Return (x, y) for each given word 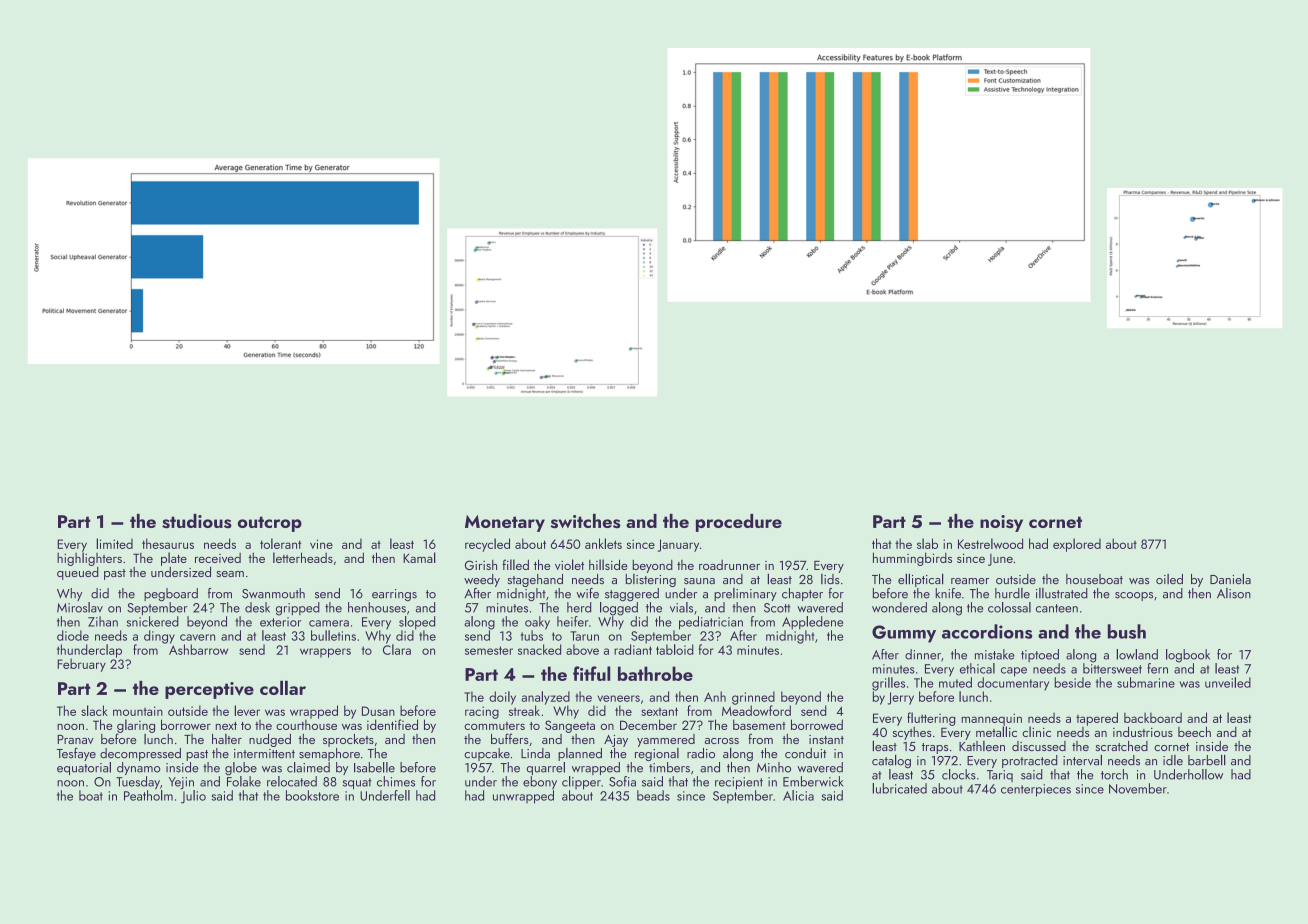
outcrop (270, 524)
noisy (1001, 523)
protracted (1030, 761)
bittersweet (1112, 668)
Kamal (419, 557)
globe (241, 769)
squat (357, 784)
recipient (739, 783)
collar (283, 687)
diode (73, 635)
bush (1127, 631)
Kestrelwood (990, 543)
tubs (532, 635)
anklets (603, 543)
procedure (739, 523)
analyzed (545, 698)
